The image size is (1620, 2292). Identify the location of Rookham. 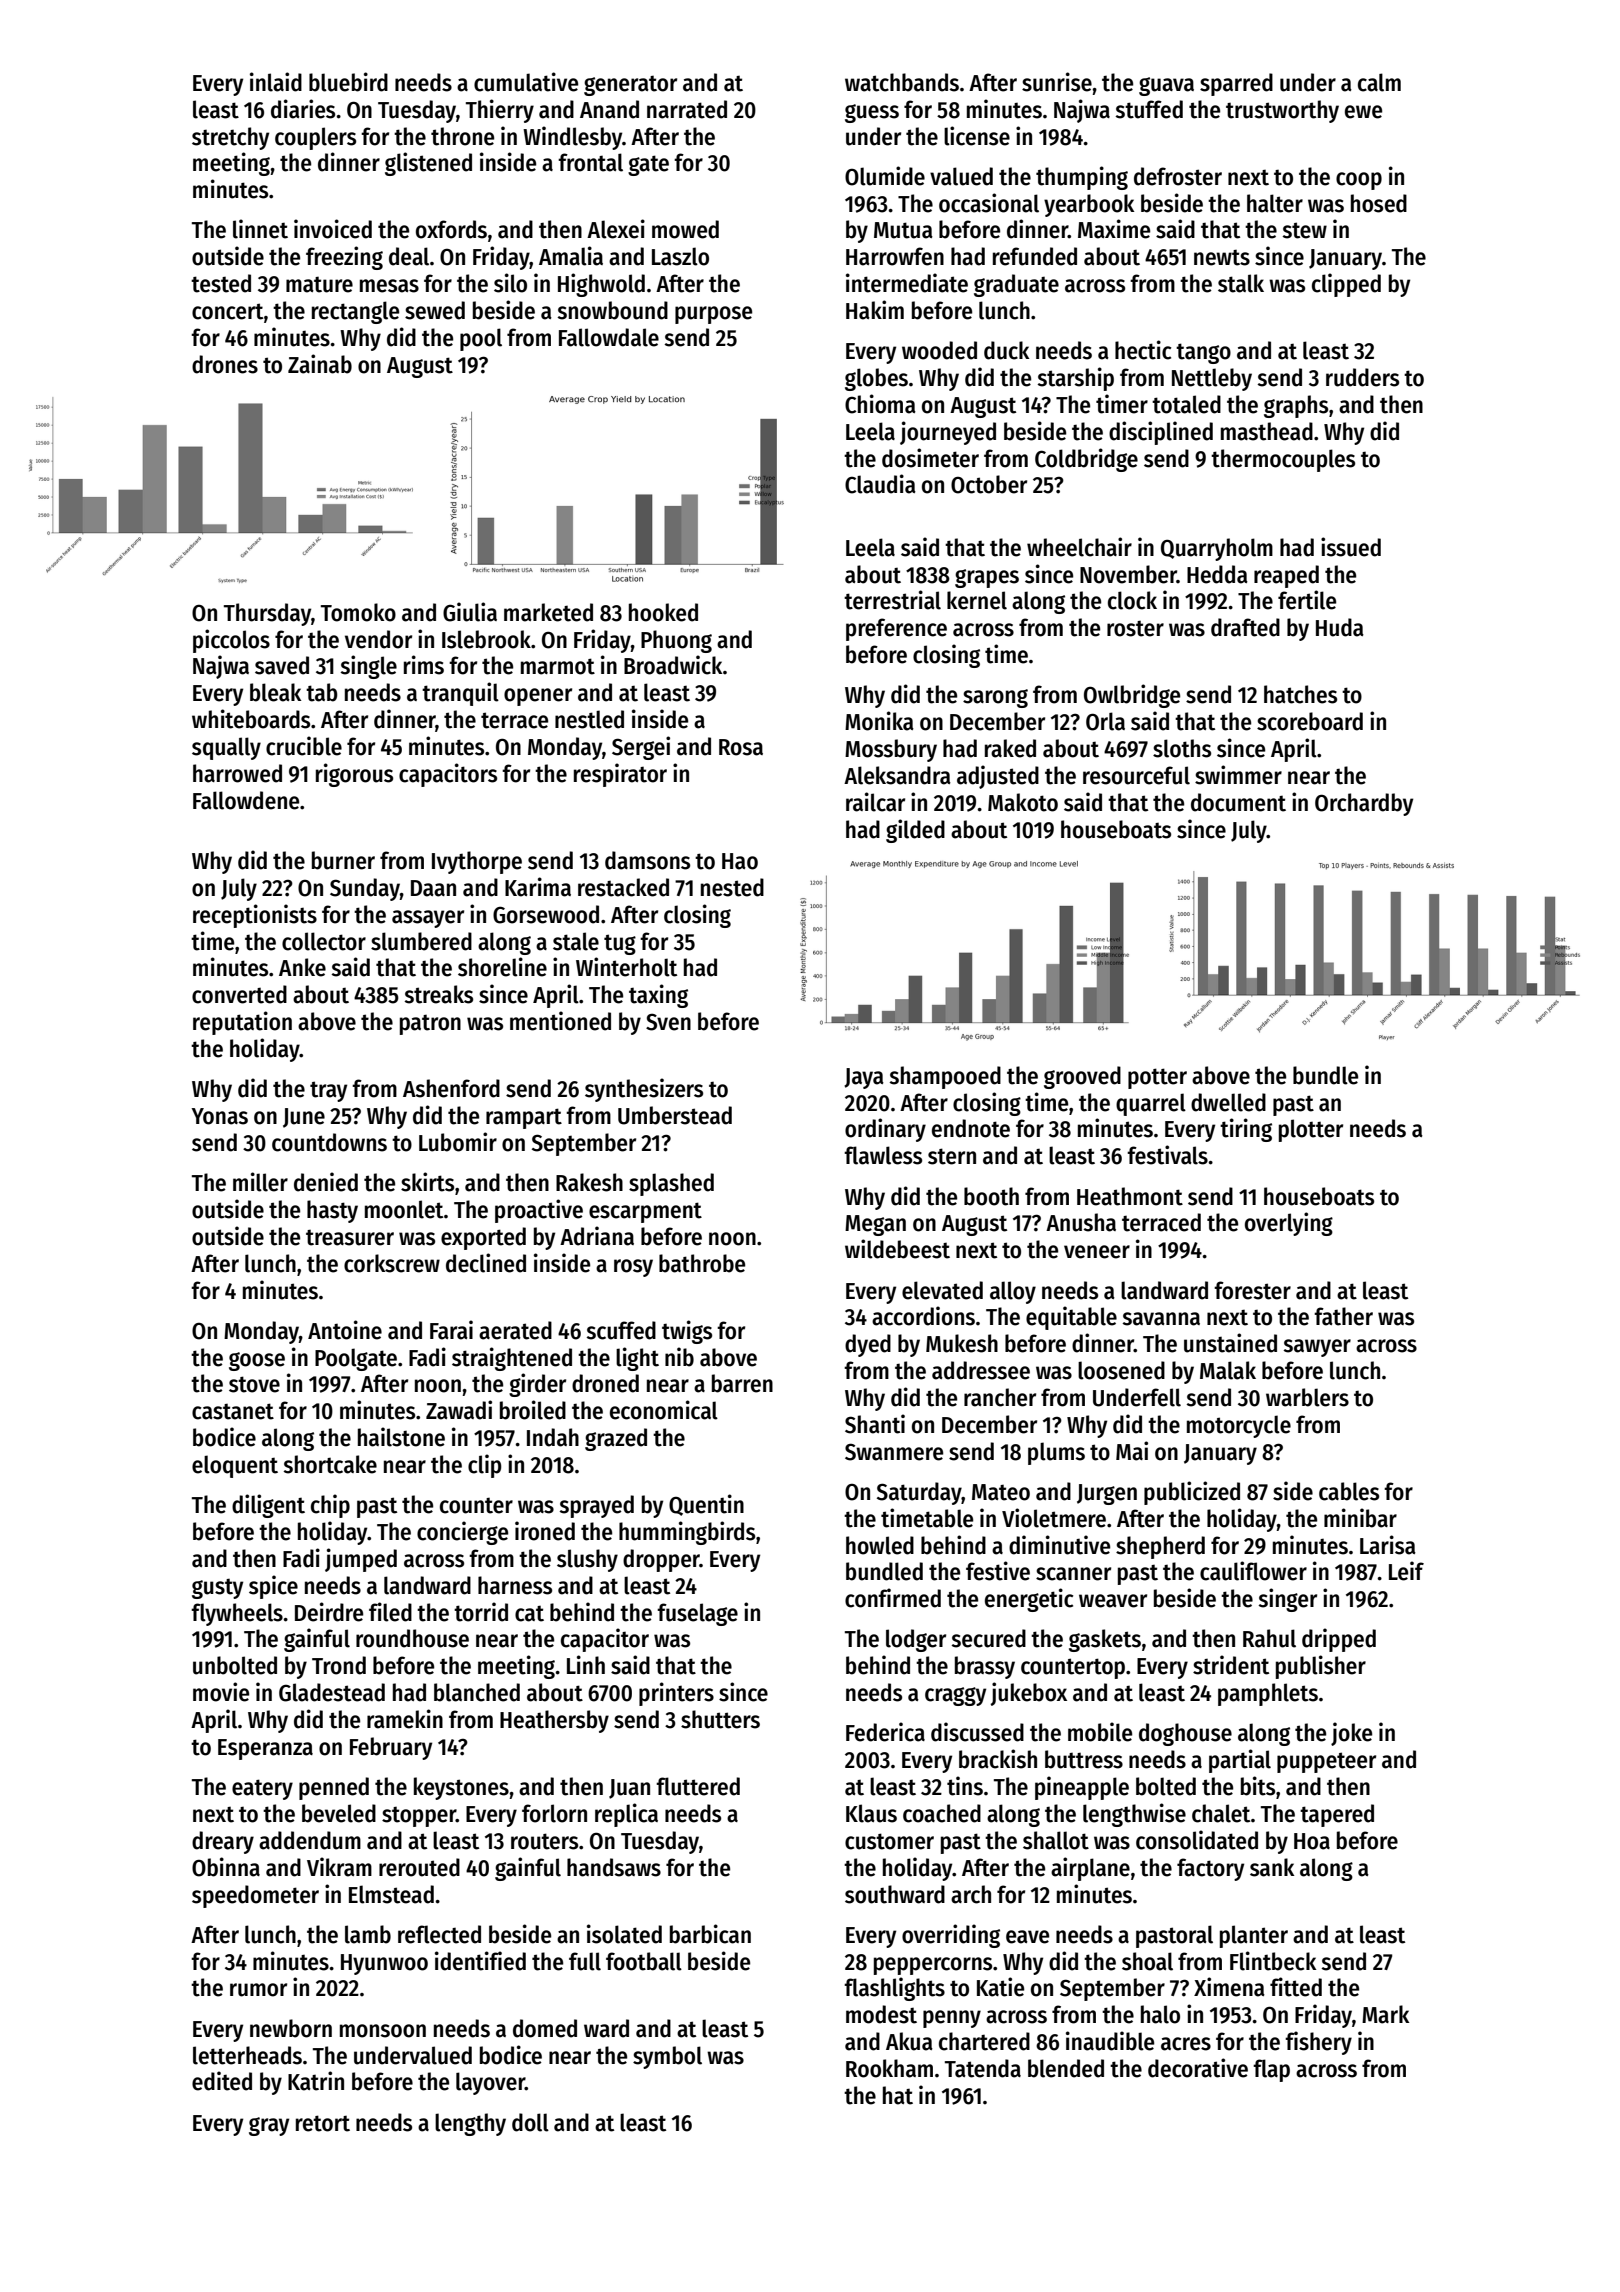
(889, 2068).
